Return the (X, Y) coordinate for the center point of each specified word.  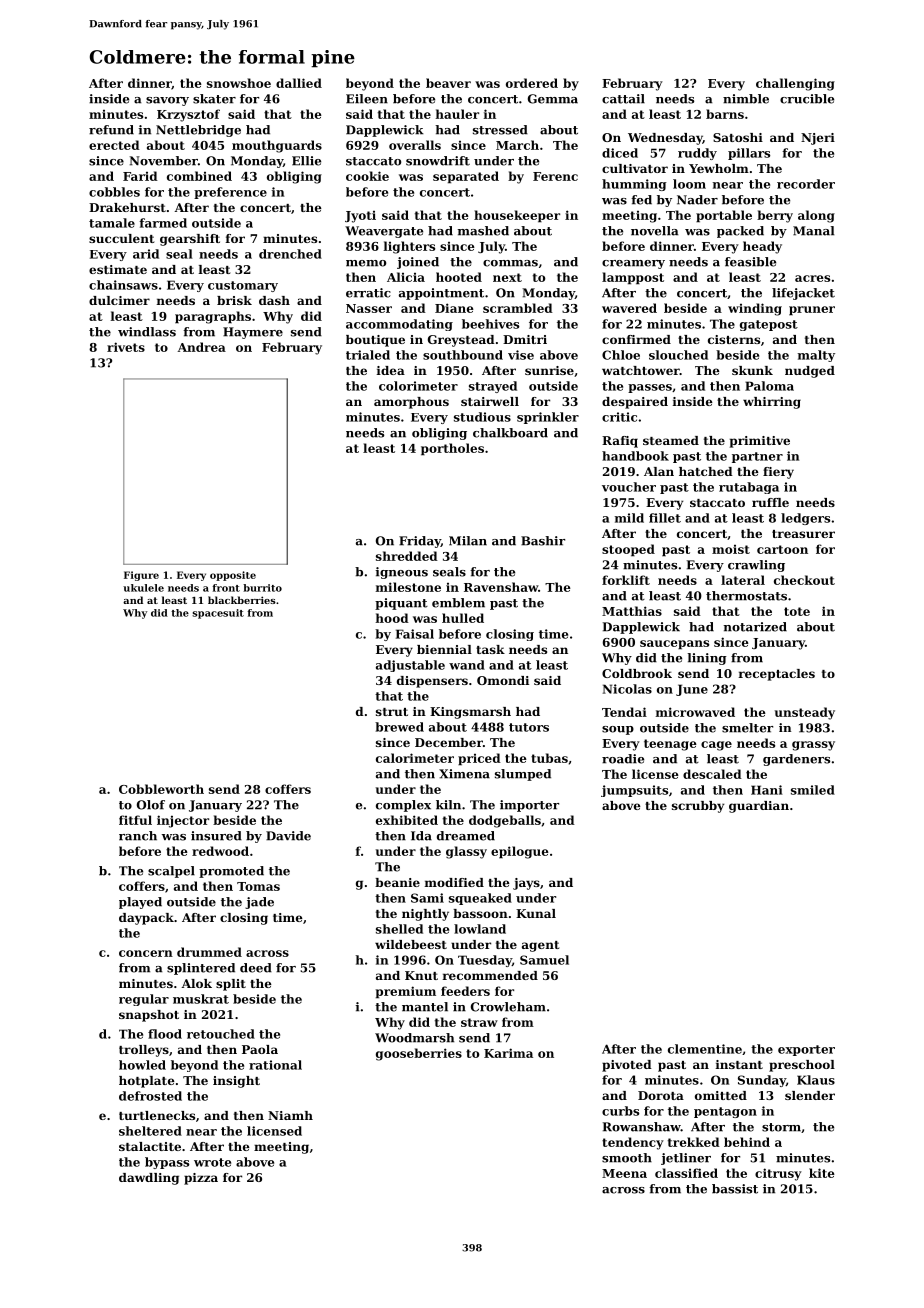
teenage (670, 745)
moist (731, 549)
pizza (201, 1179)
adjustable (410, 666)
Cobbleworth (161, 789)
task (490, 649)
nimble (746, 99)
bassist (735, 1189)
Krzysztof (188, 115)
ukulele (143, 588)
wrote (212, 1162)
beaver (448, 83)
